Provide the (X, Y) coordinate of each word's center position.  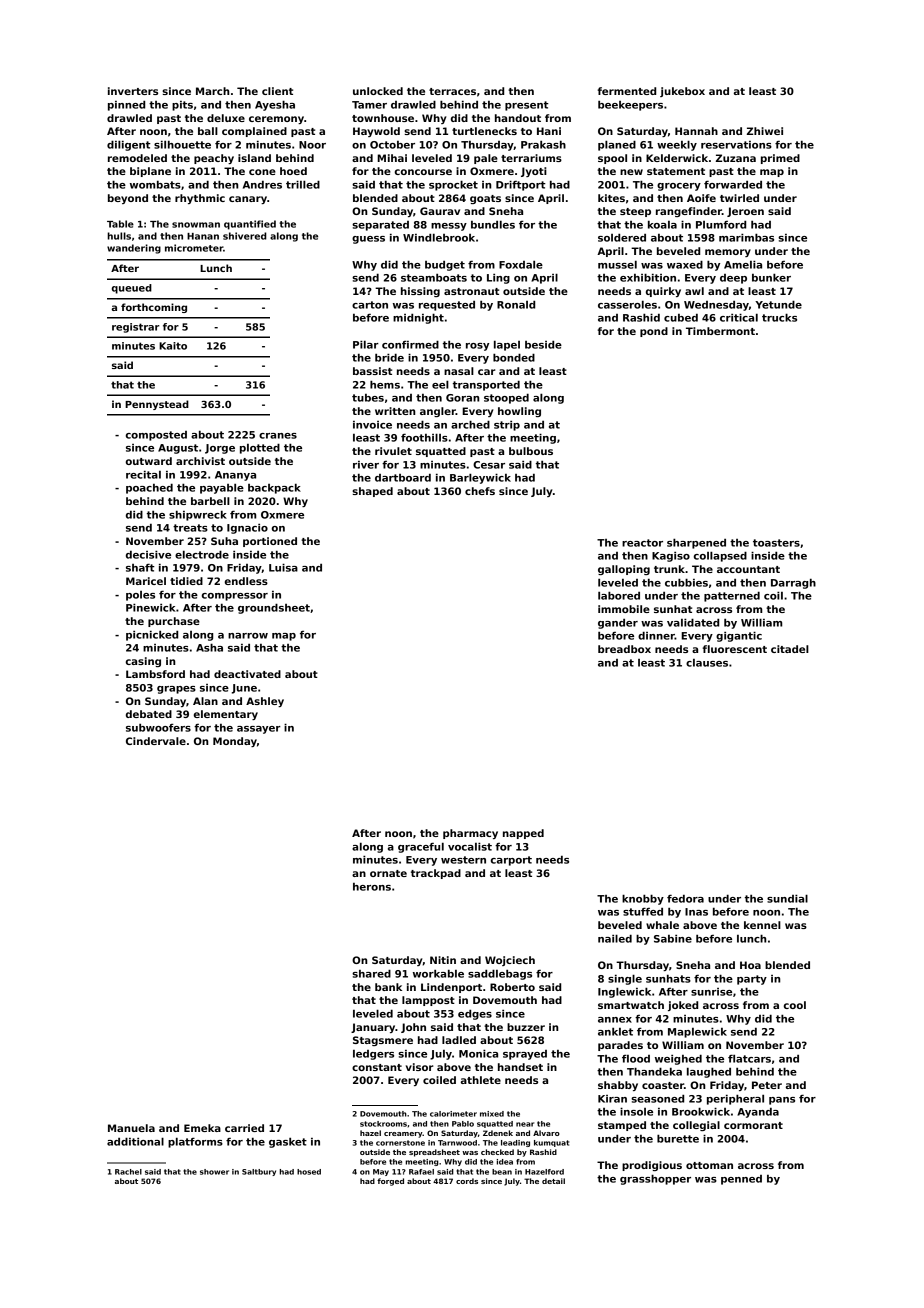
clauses (707, 663)
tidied (186, 581)
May (381, 1172)
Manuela (131, 1128)
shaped (372, 492)
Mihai (392, 158)
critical (739, 317)
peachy (214, 159)
